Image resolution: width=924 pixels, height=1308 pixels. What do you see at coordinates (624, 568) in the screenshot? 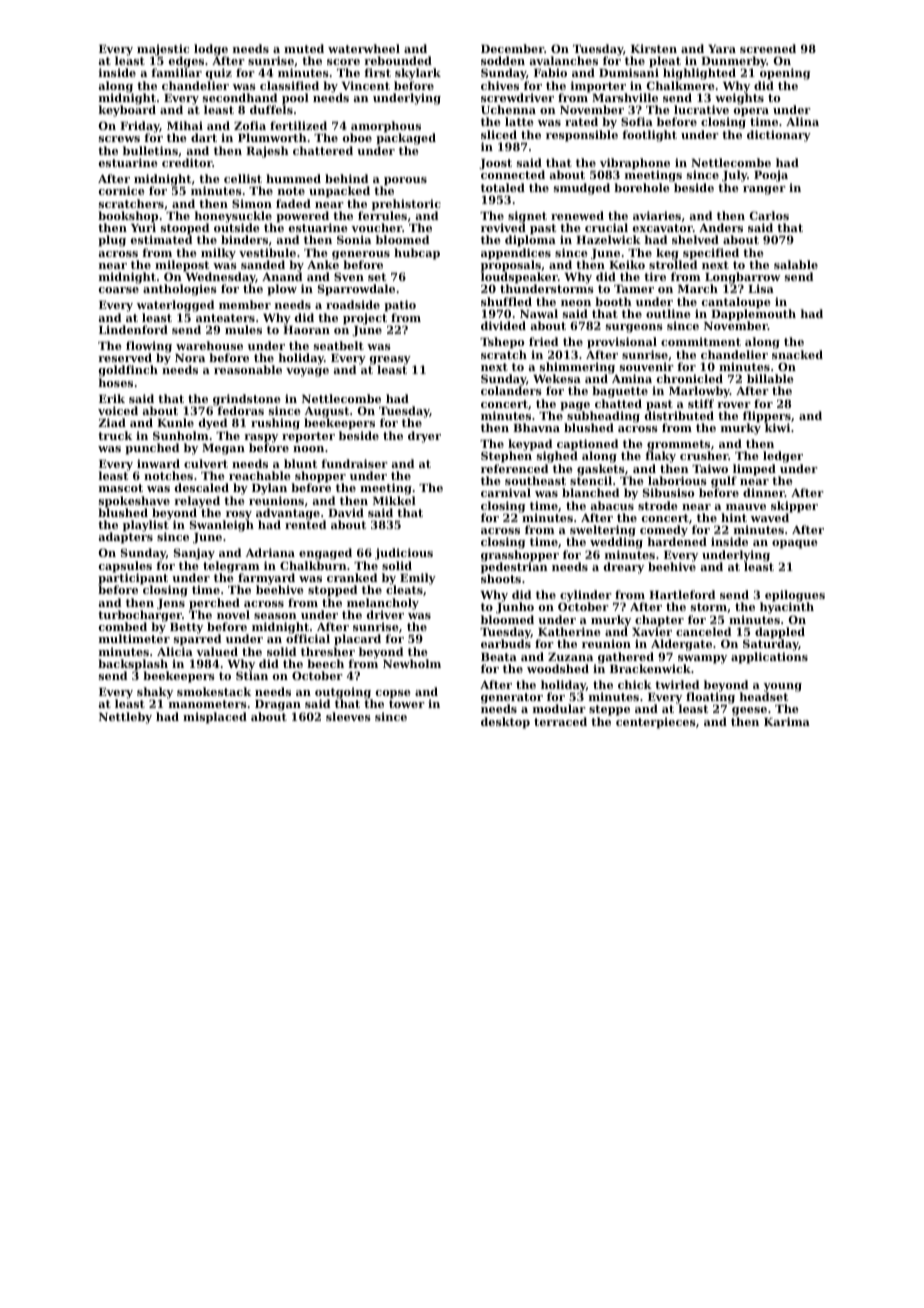
I see `dreary` at bounding box center [624, 568].
